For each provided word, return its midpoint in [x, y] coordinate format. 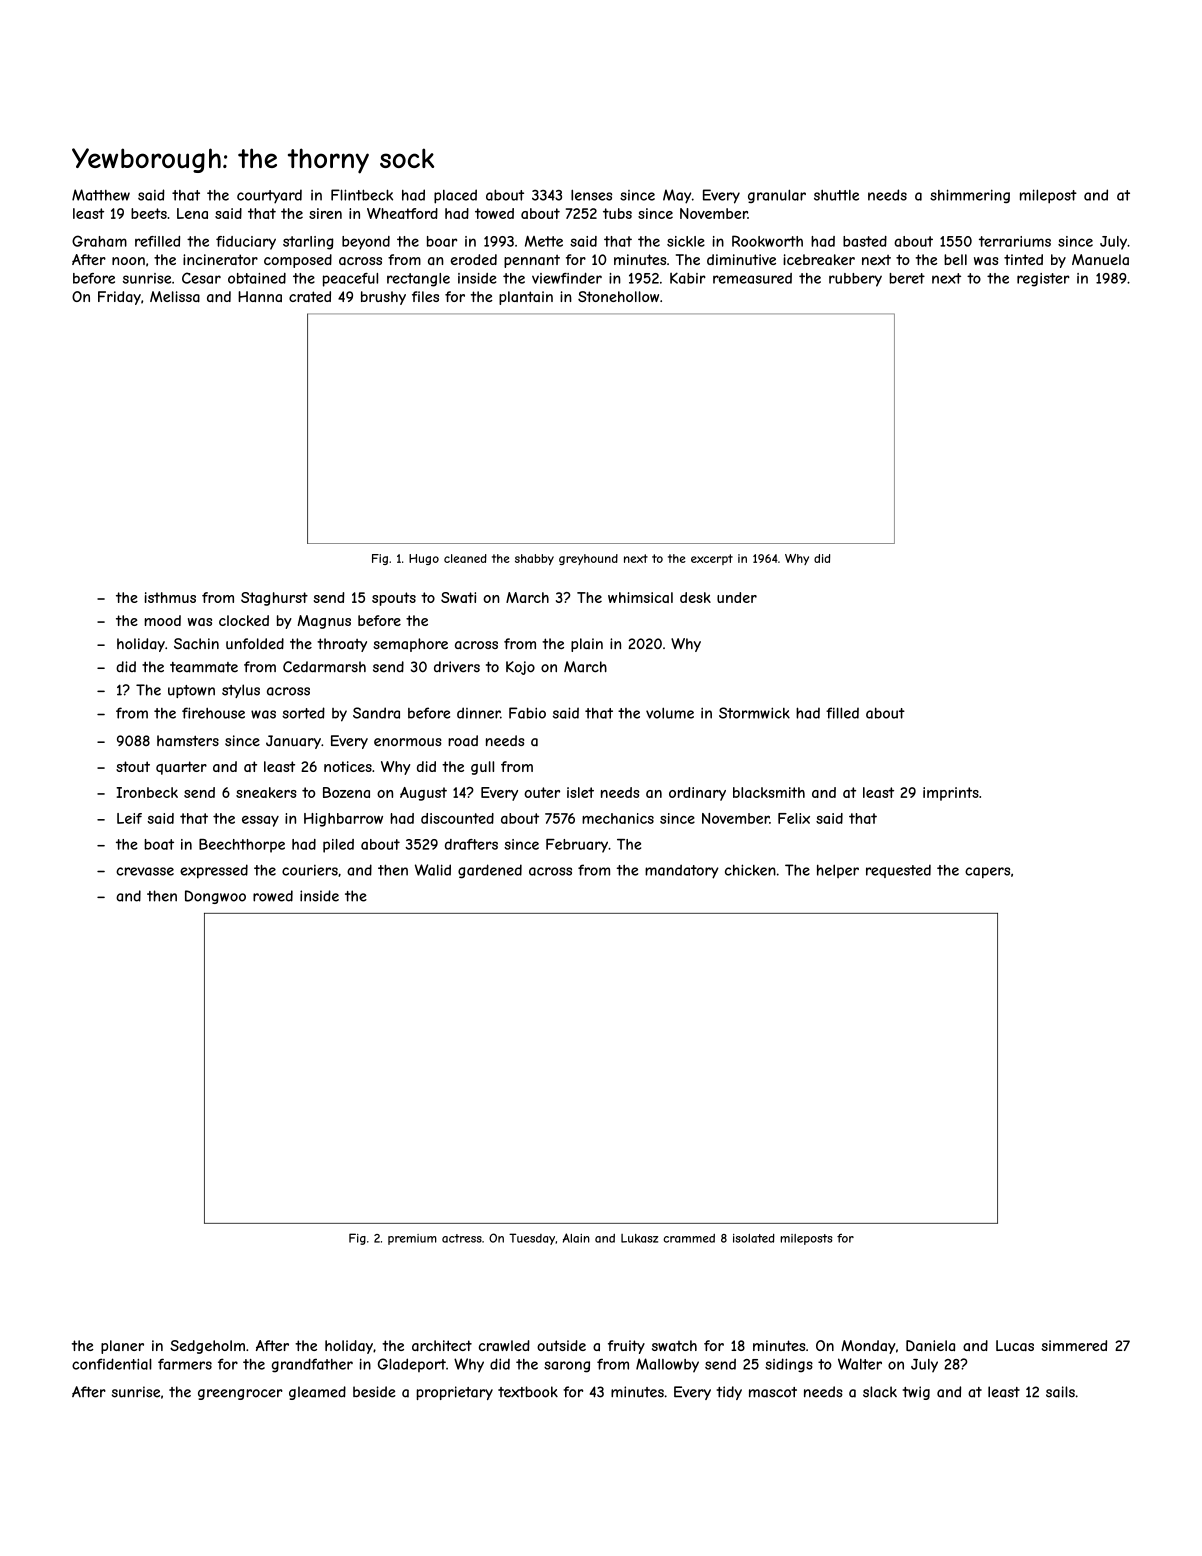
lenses [591, 195]
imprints [951, 794]
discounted [457, 818]
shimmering [970, 196]
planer [122, 1347]
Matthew [101, 195]
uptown [191, 691]
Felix [794, 818]
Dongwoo [215, 897]
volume [670, 713]
